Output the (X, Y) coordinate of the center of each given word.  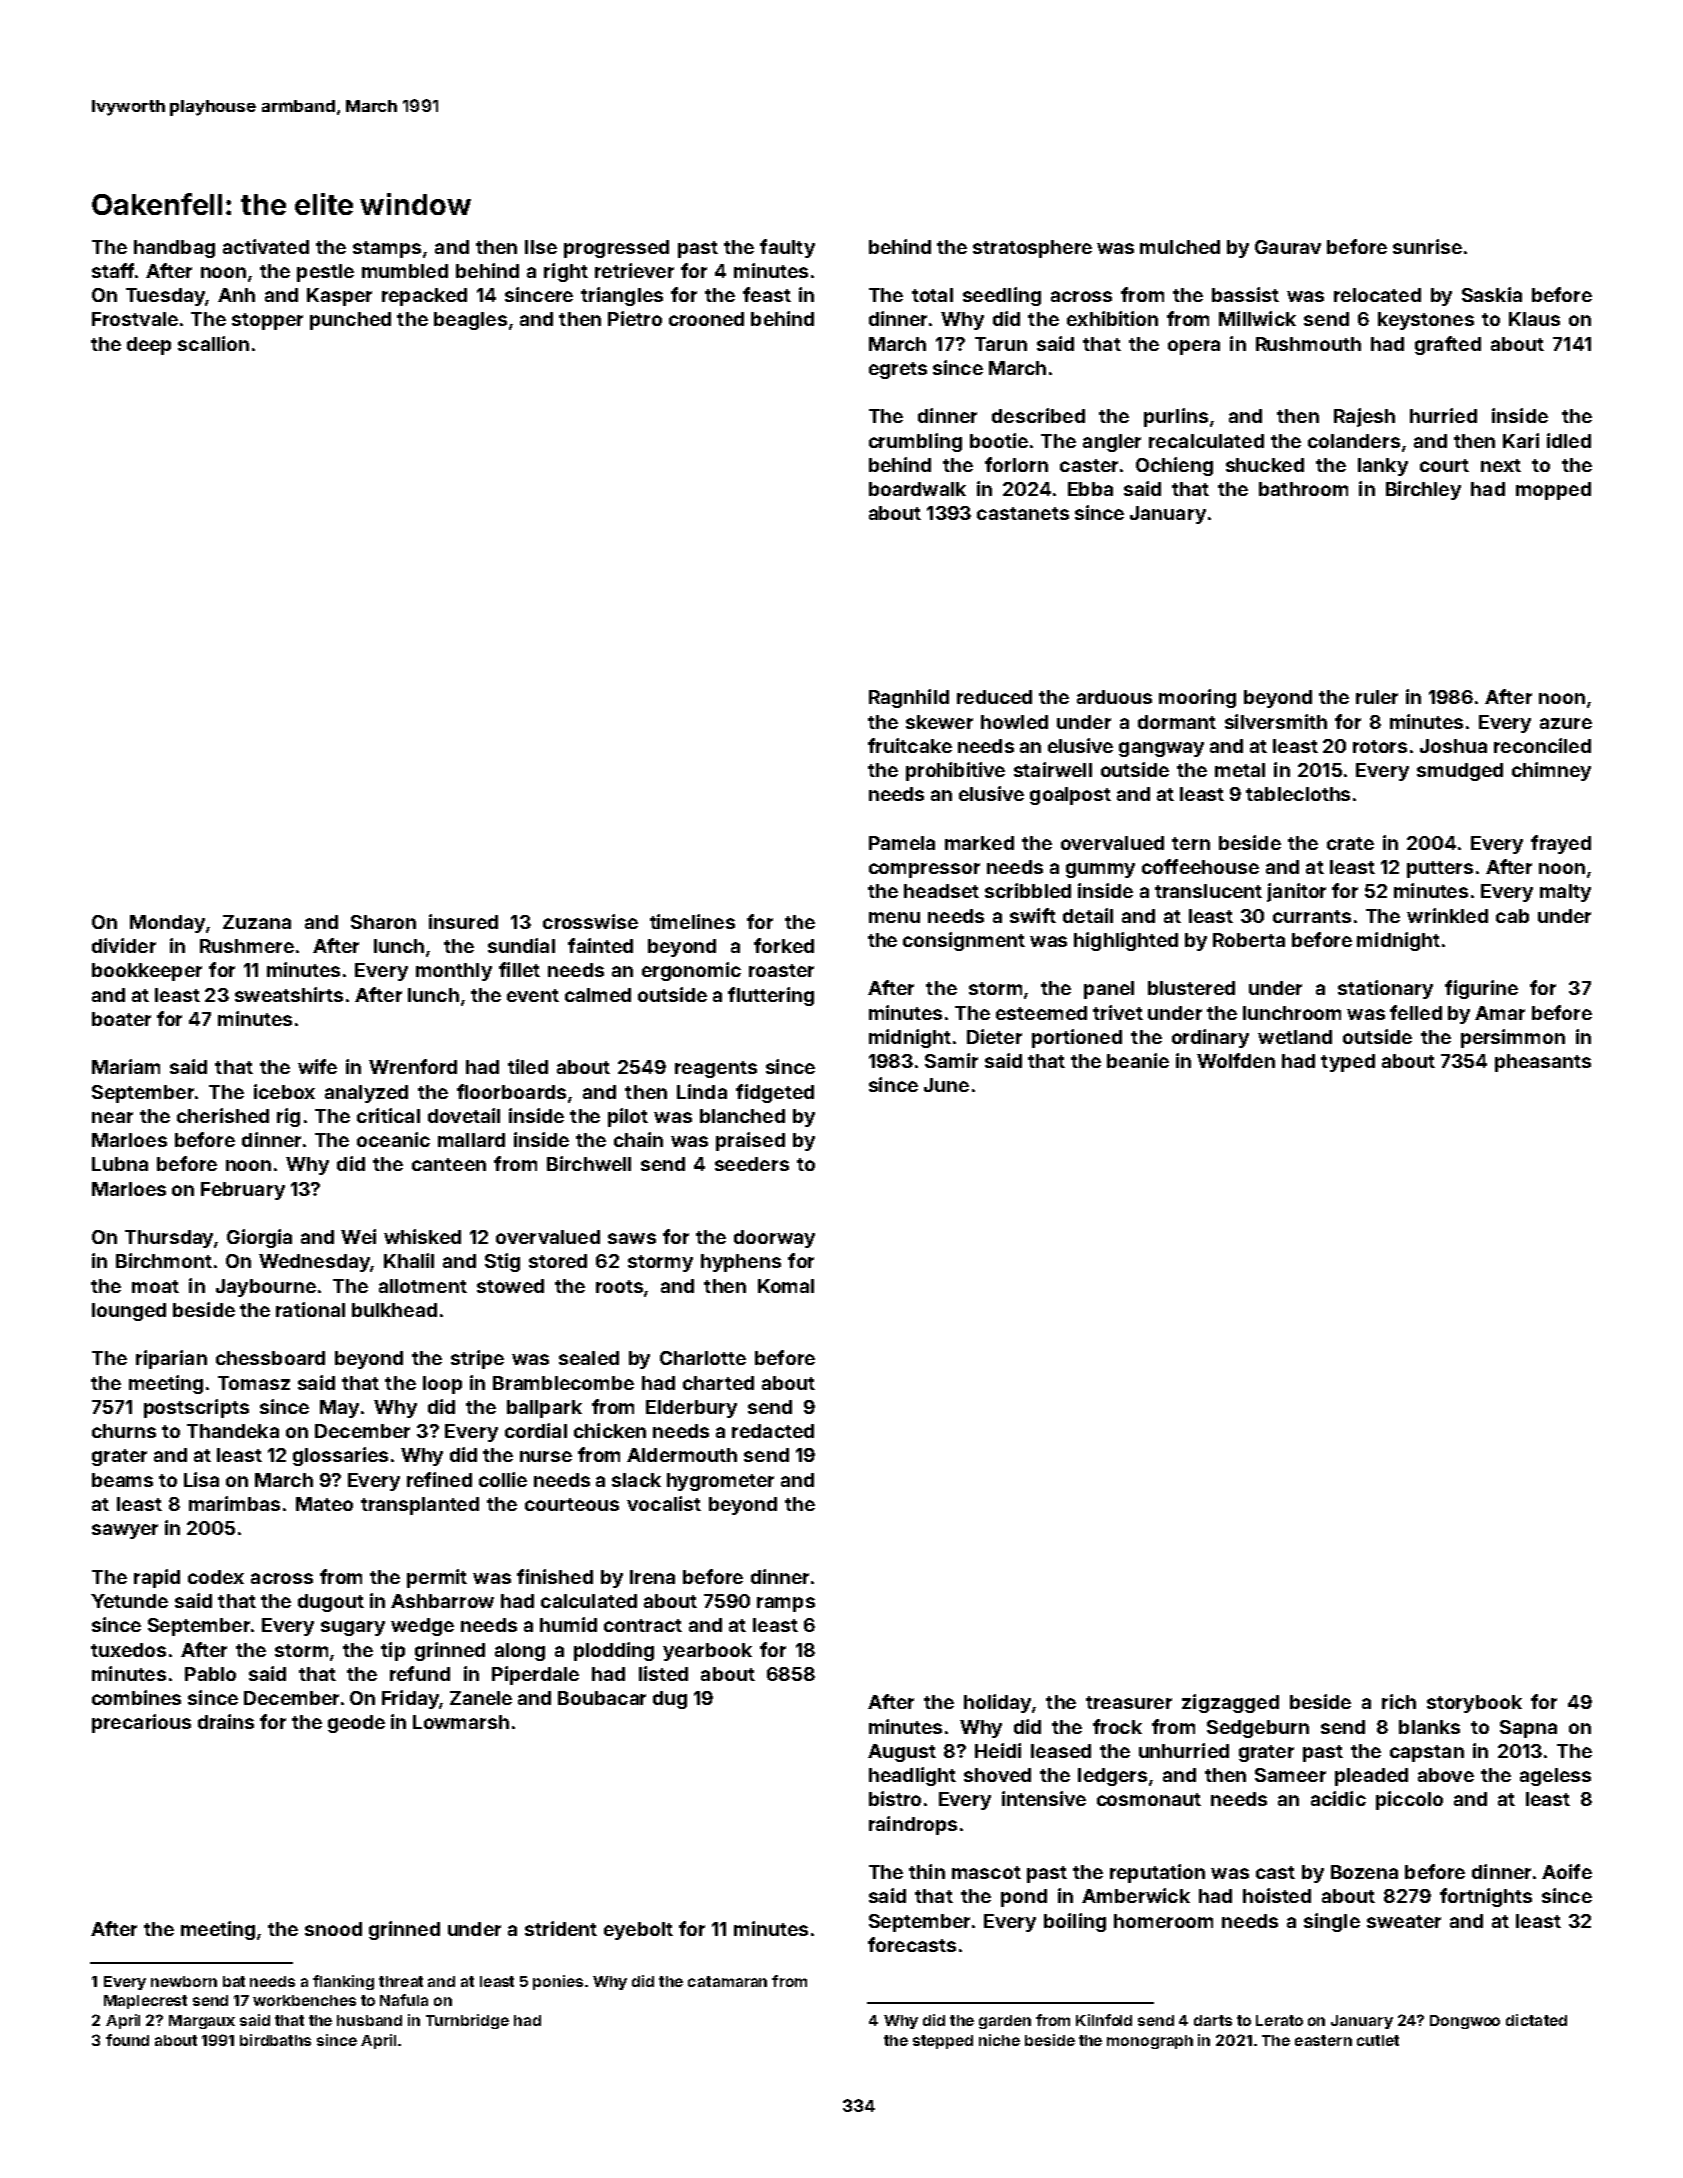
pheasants (1543, 1063)
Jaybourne (266, 1288)
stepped (943, 2042)
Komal (786, 1286)
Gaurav (1288, 247)
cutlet (1378, 2040)
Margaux (202, 2022)
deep (149, 346)
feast (767, 294)
